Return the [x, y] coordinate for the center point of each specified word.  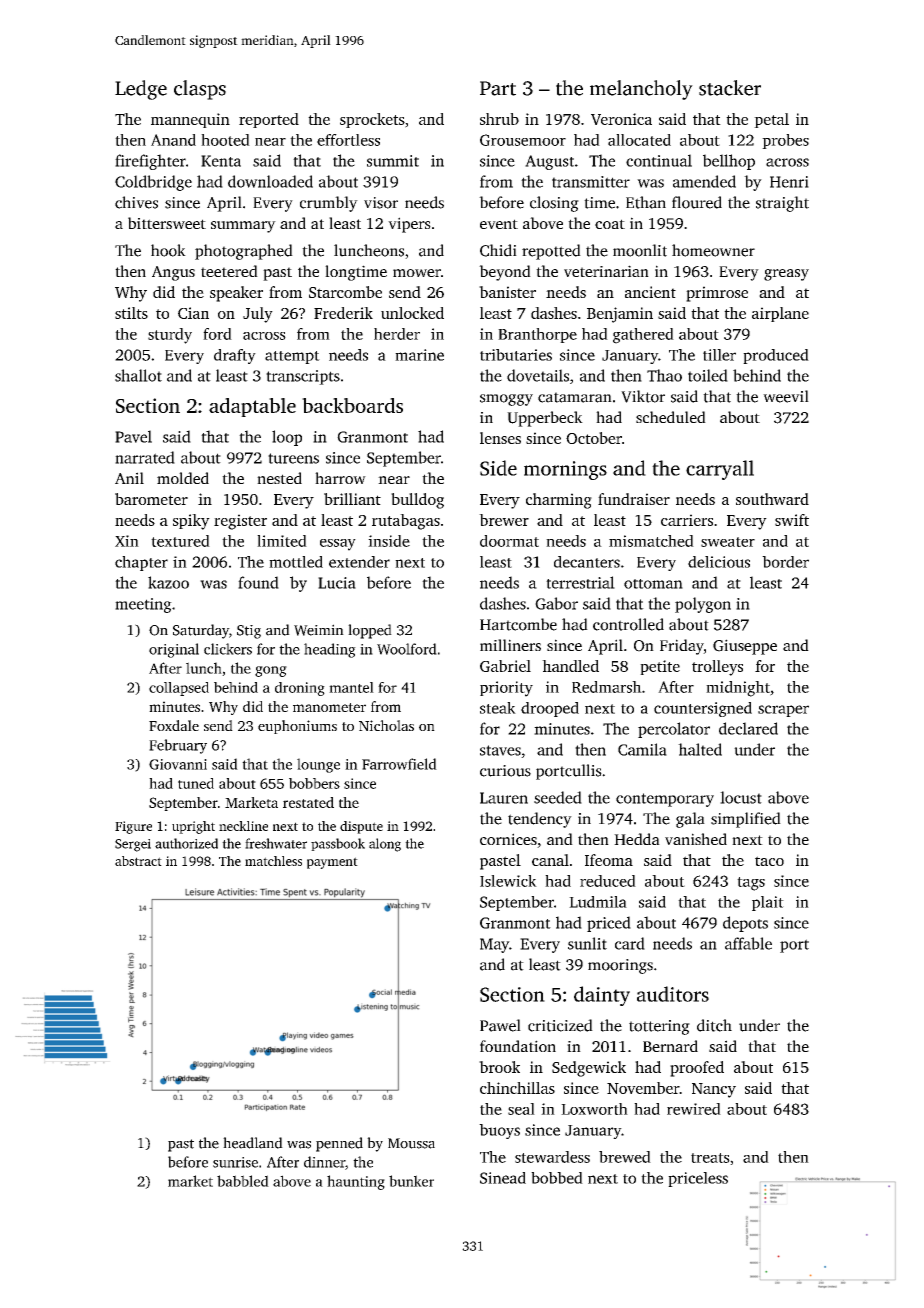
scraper [783, 711]
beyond [505, 273]
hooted [225, 140]
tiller [719, 355]
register [240, 522]
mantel [351, 687]
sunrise [235, 1162]
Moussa [411, 1143]
